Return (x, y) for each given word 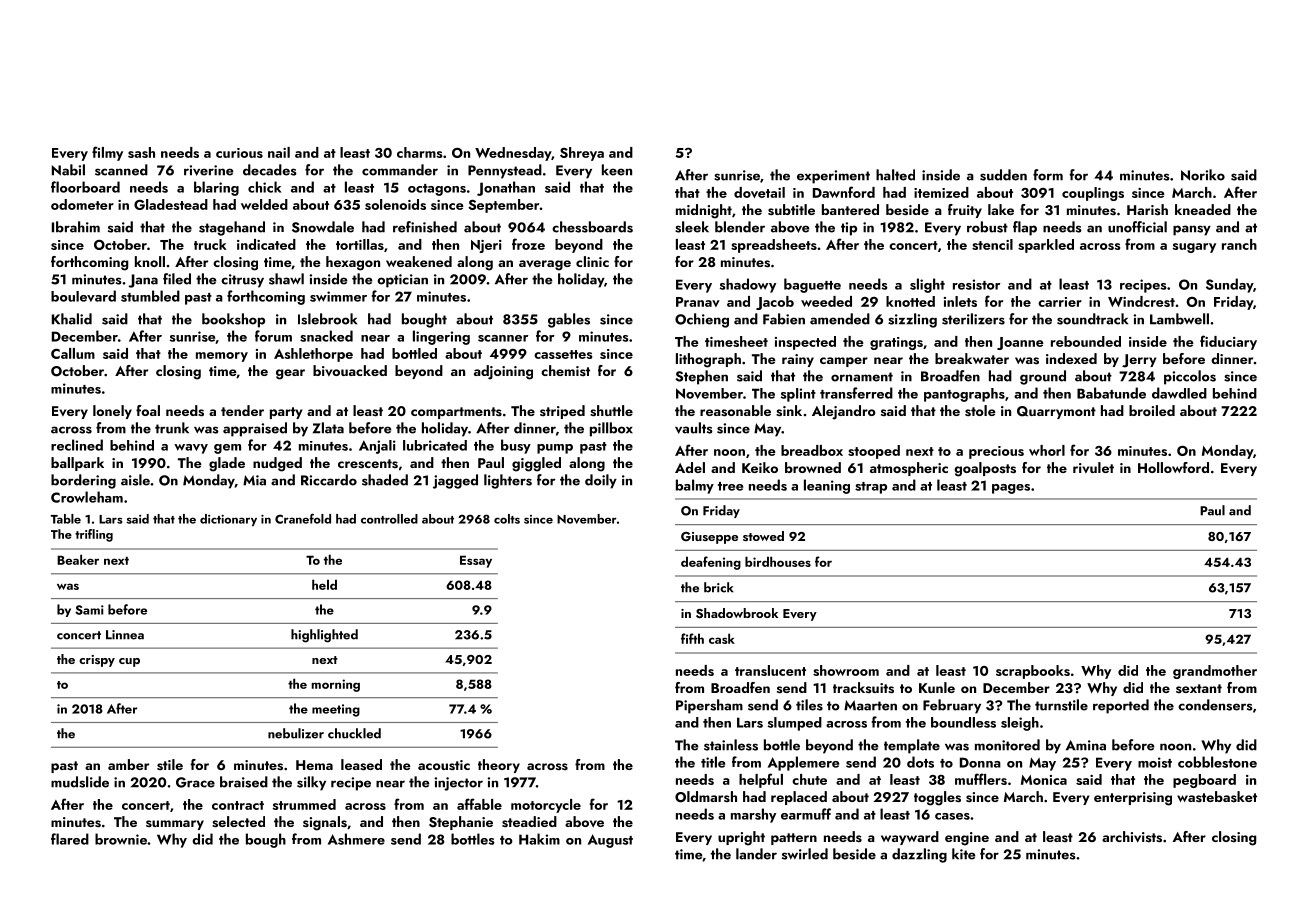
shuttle (611, 411)
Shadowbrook (737, 613)
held (324, 584)
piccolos (1190, 377)
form (1048, 175)
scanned (121, 170)
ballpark (77, 464)
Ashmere (356, 839)
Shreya (582, 154)
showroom (846, 670)
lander (756, 854)
